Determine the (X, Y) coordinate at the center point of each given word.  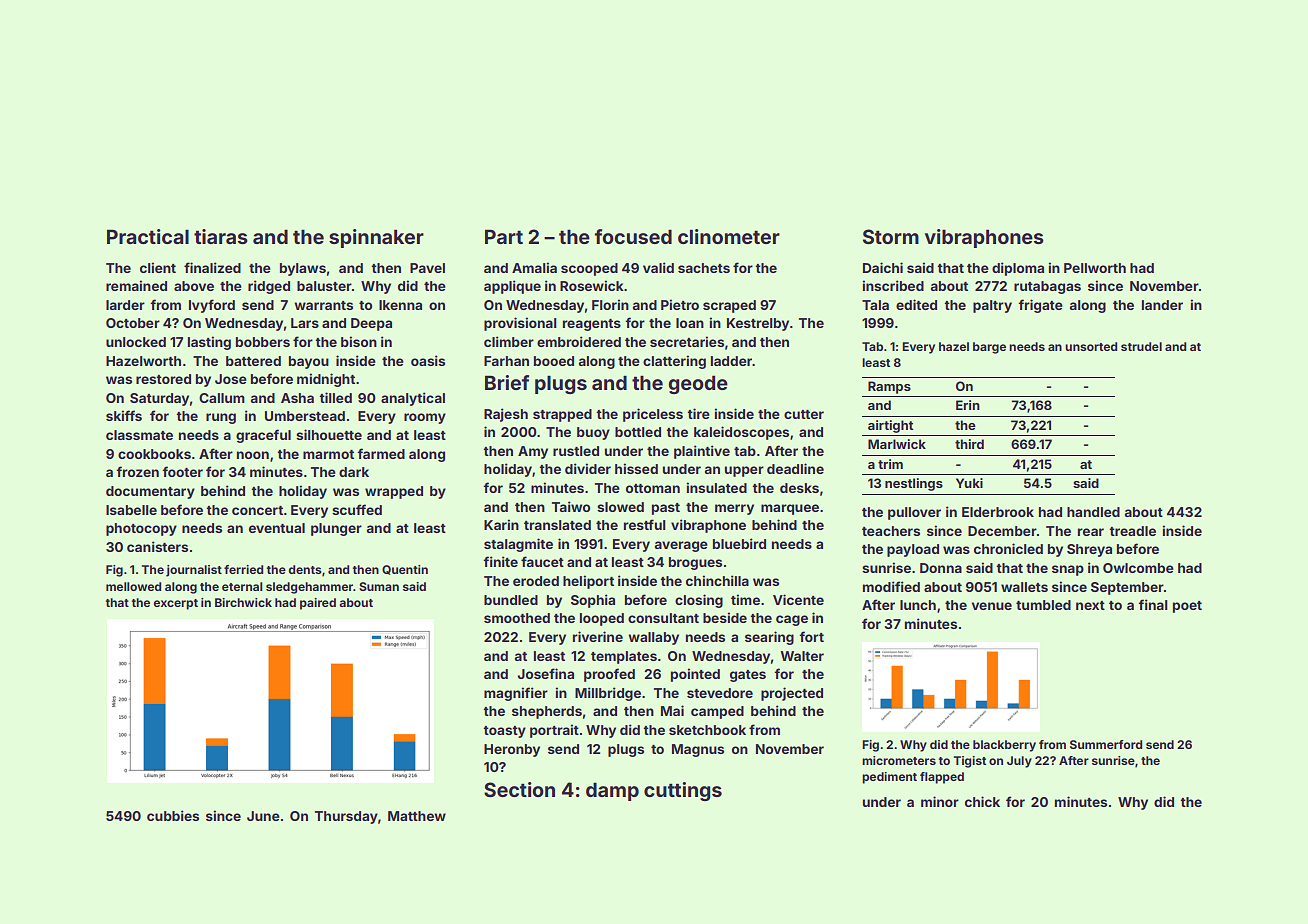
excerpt (176, 604)
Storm (891, 236)
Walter (802, 656)
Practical (148, 236)
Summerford (1106, 744)
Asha (297, 398)
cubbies (173, 815)
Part (504, 236)
